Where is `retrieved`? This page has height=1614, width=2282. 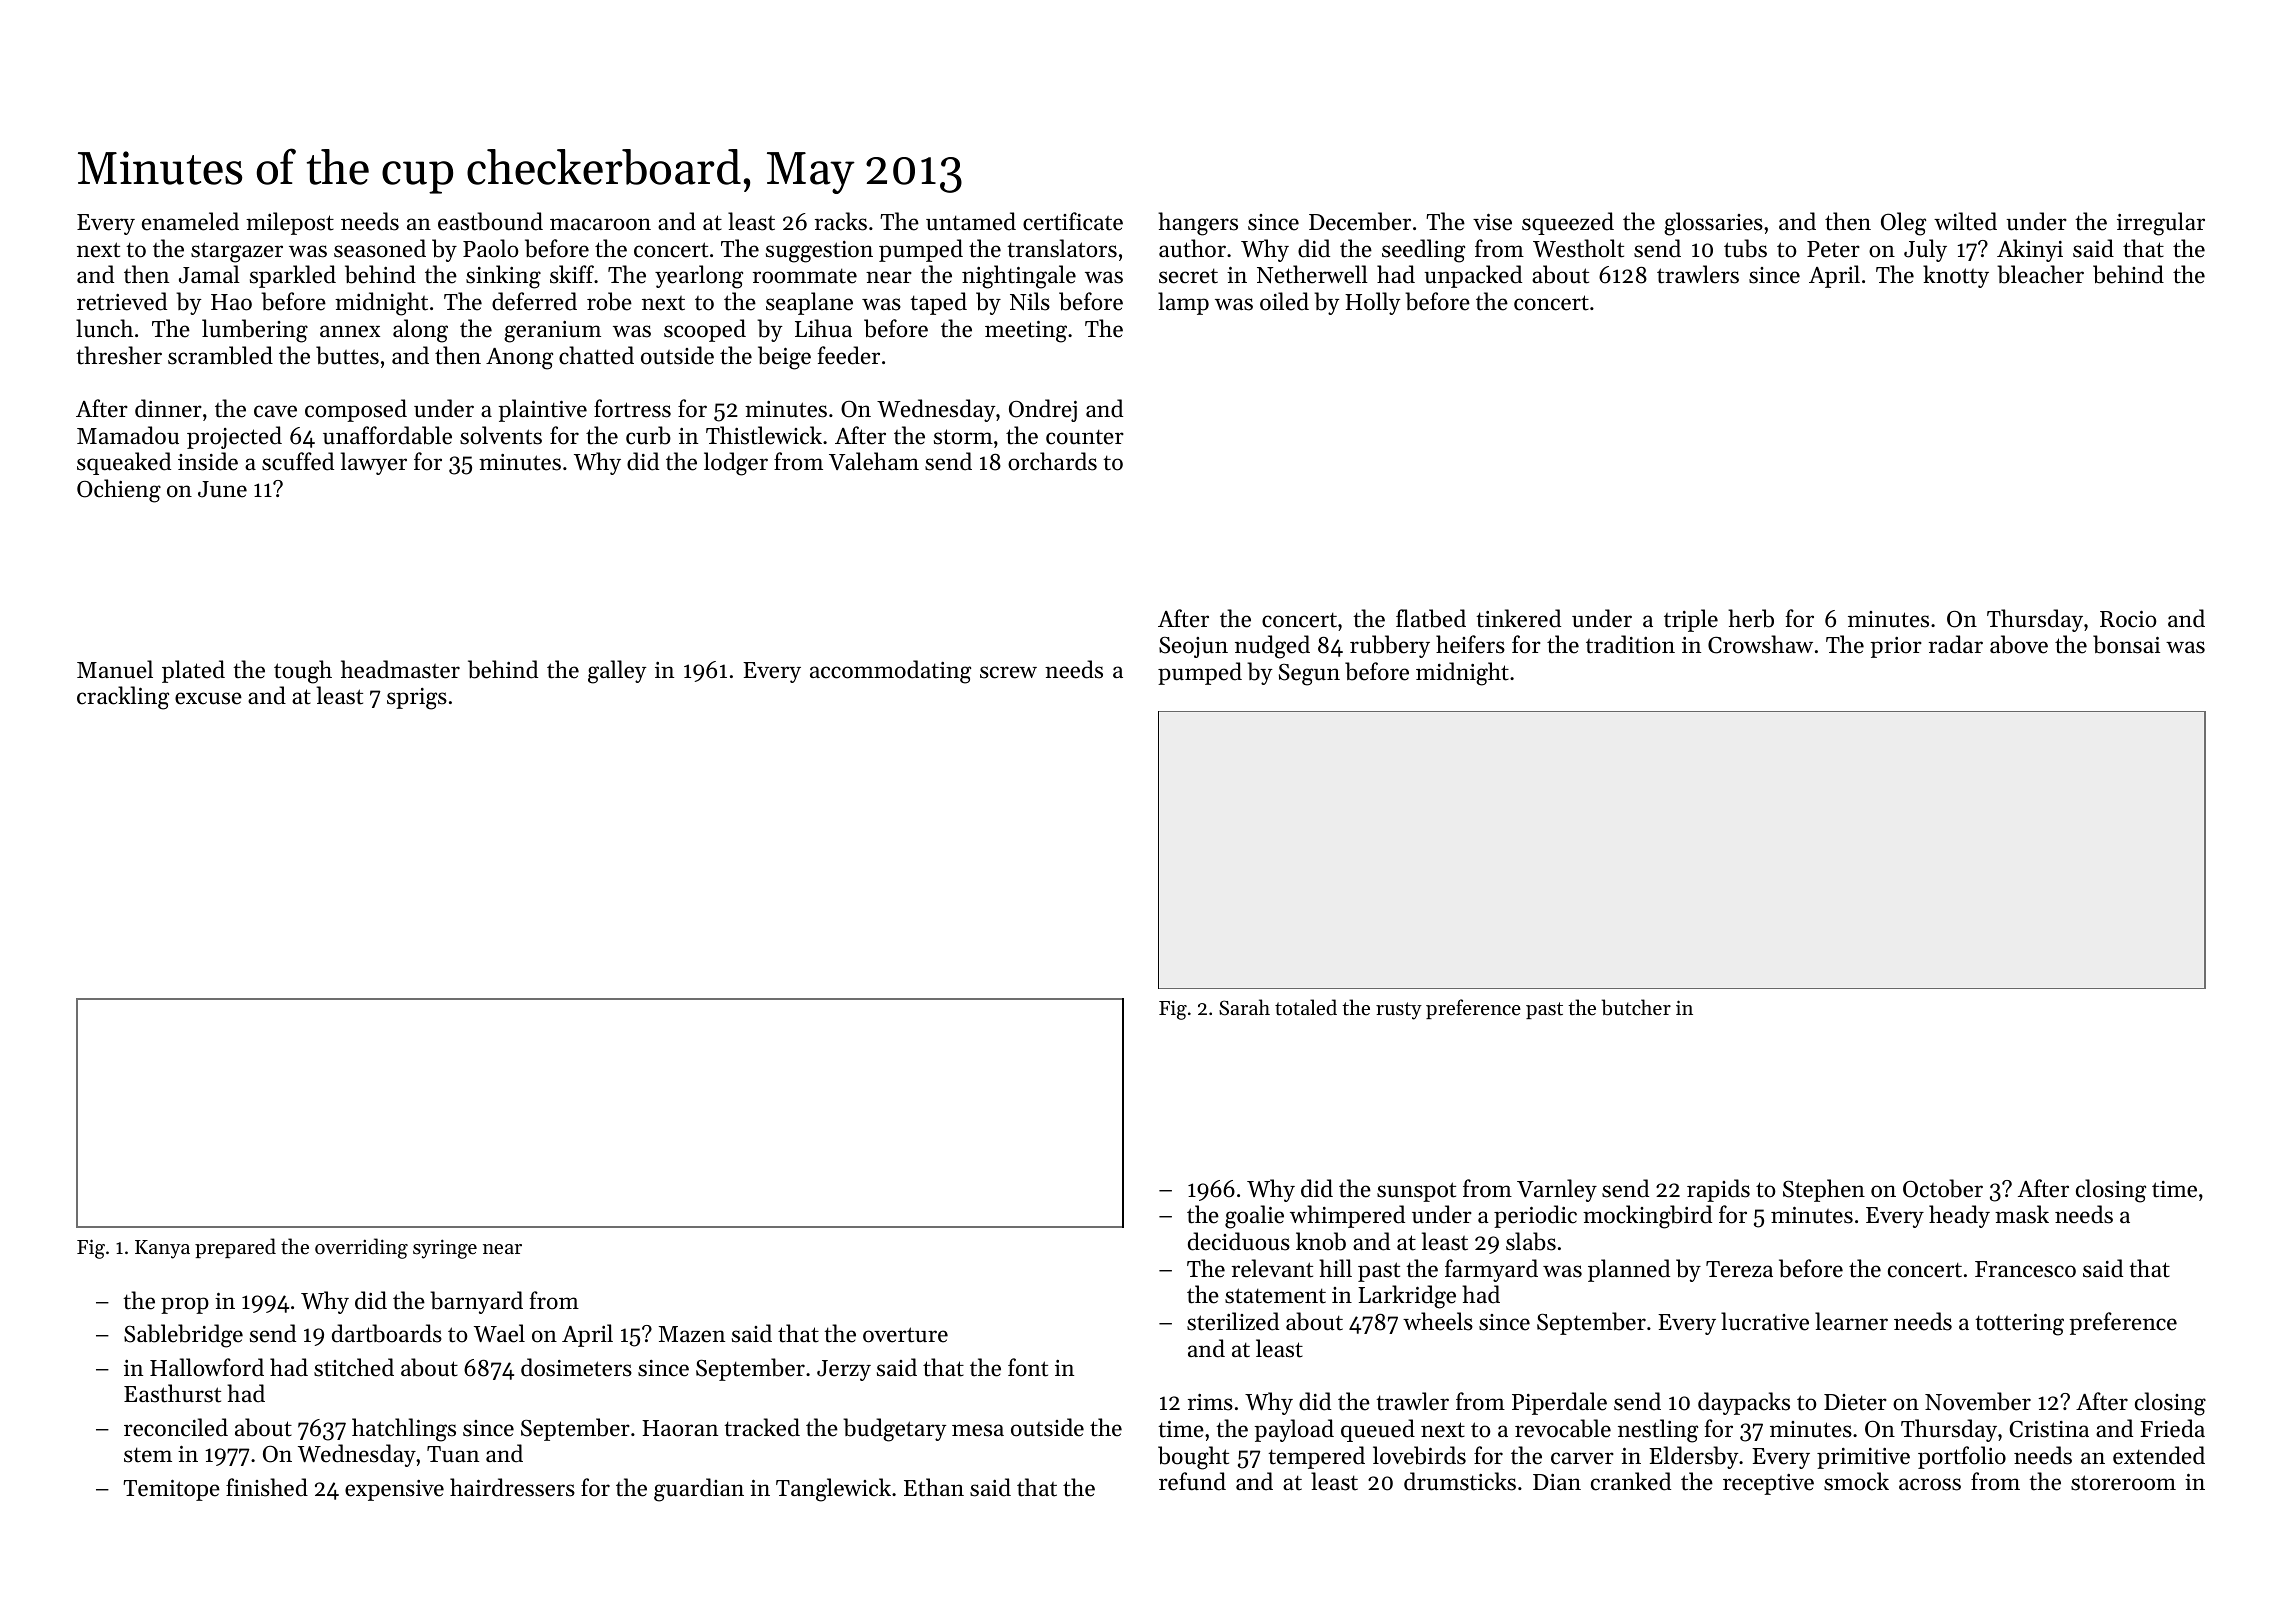 retrieved is located at coordinates (122, 301).
